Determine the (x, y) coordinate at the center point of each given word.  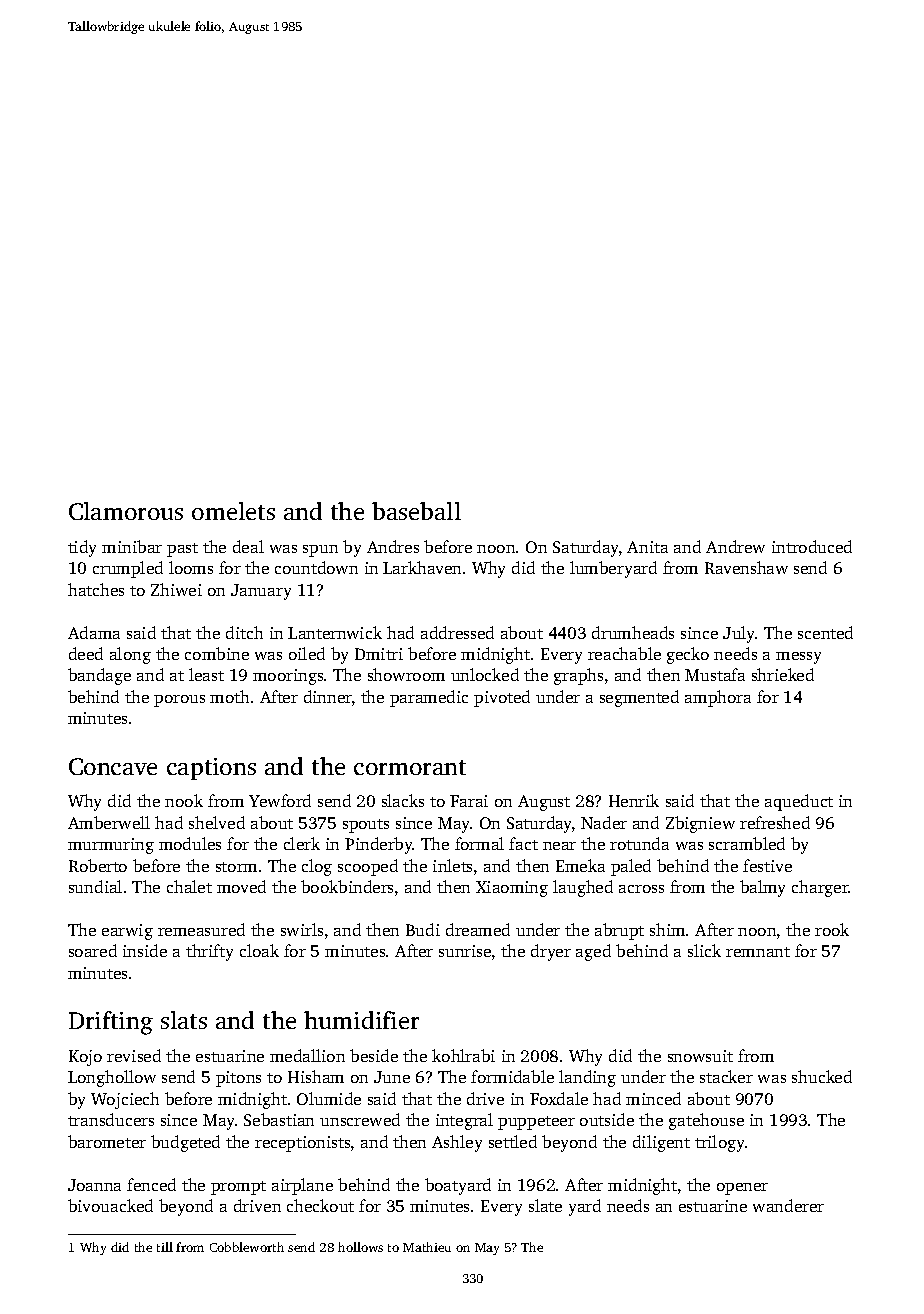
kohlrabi (463, 1055)
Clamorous (126, 511)
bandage (99, 676)
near (559, 846)
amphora (718, 698)
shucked (822, 1076)
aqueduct (799, 802)
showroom (406, 674)
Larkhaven (422, 567)
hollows (360, 1247)
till (165, 1247)
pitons (238, 1079)
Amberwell (109, 822)
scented (825, 632)
